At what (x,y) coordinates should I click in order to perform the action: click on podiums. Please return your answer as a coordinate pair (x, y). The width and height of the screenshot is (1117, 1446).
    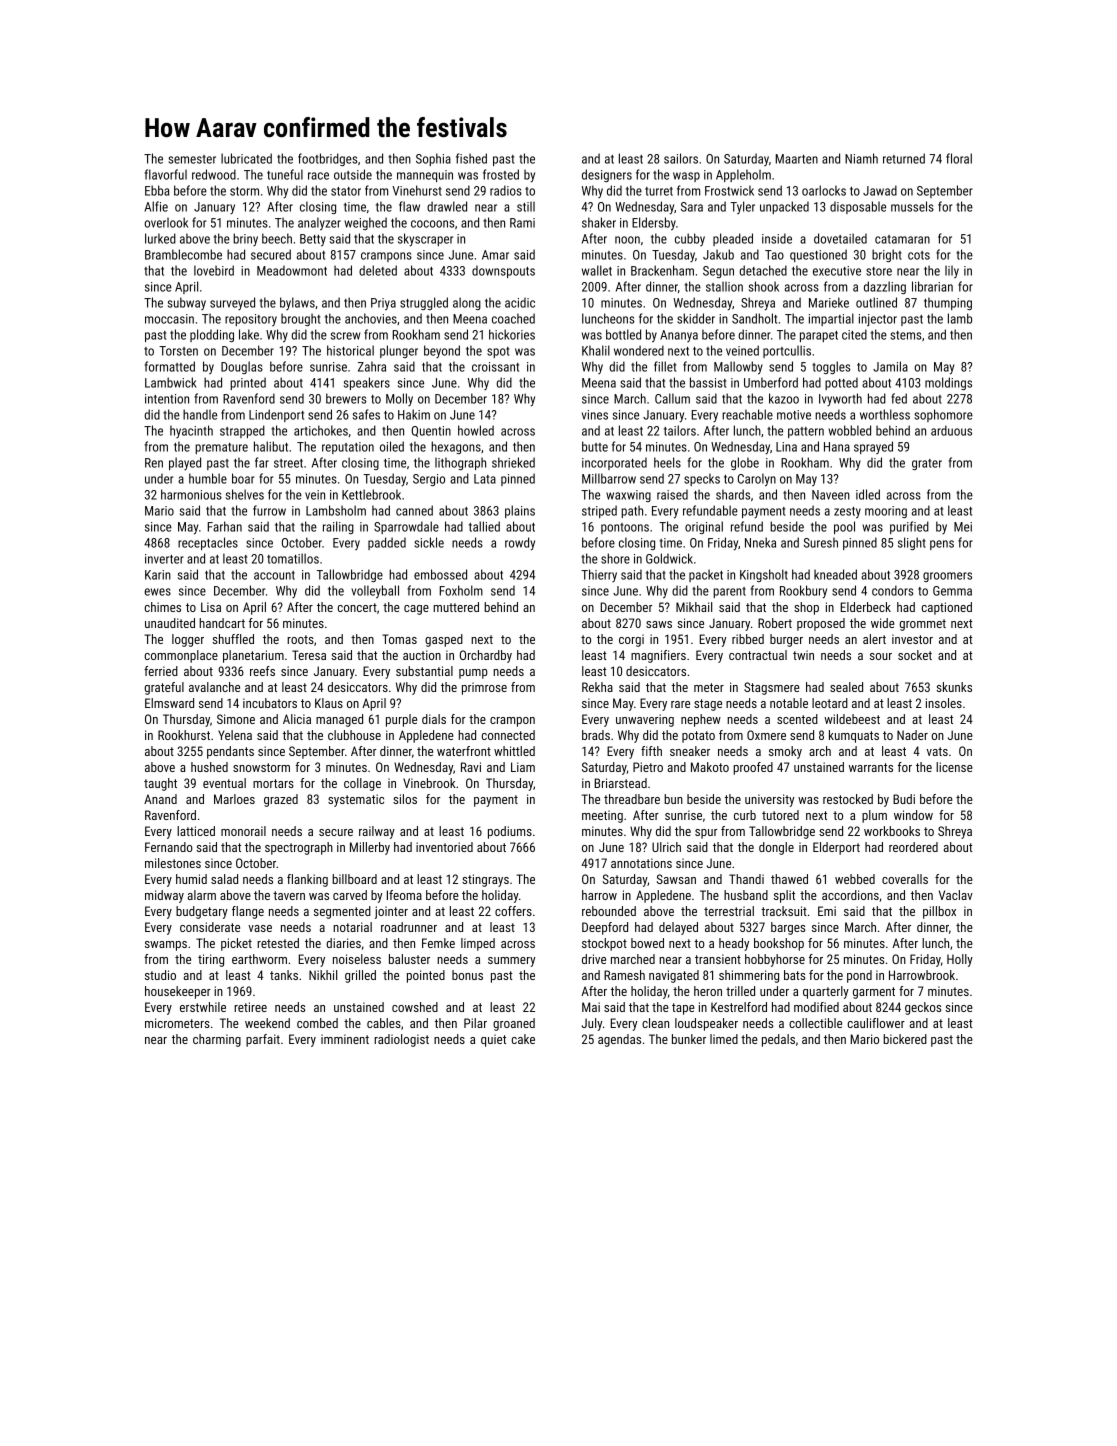
    Looking at the image, I should click on (510, 832).
